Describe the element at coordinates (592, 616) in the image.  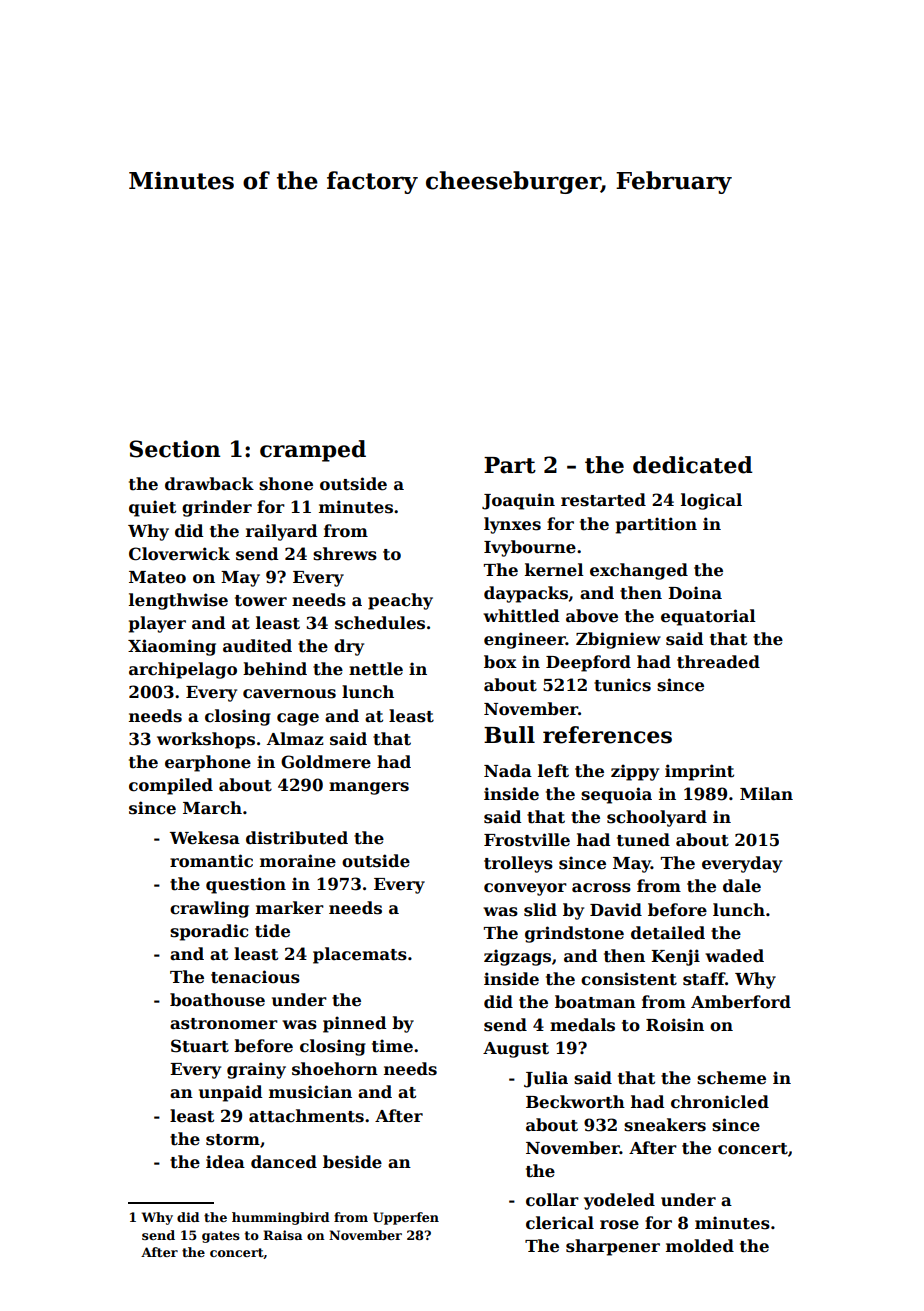
I see `above` at that location.
